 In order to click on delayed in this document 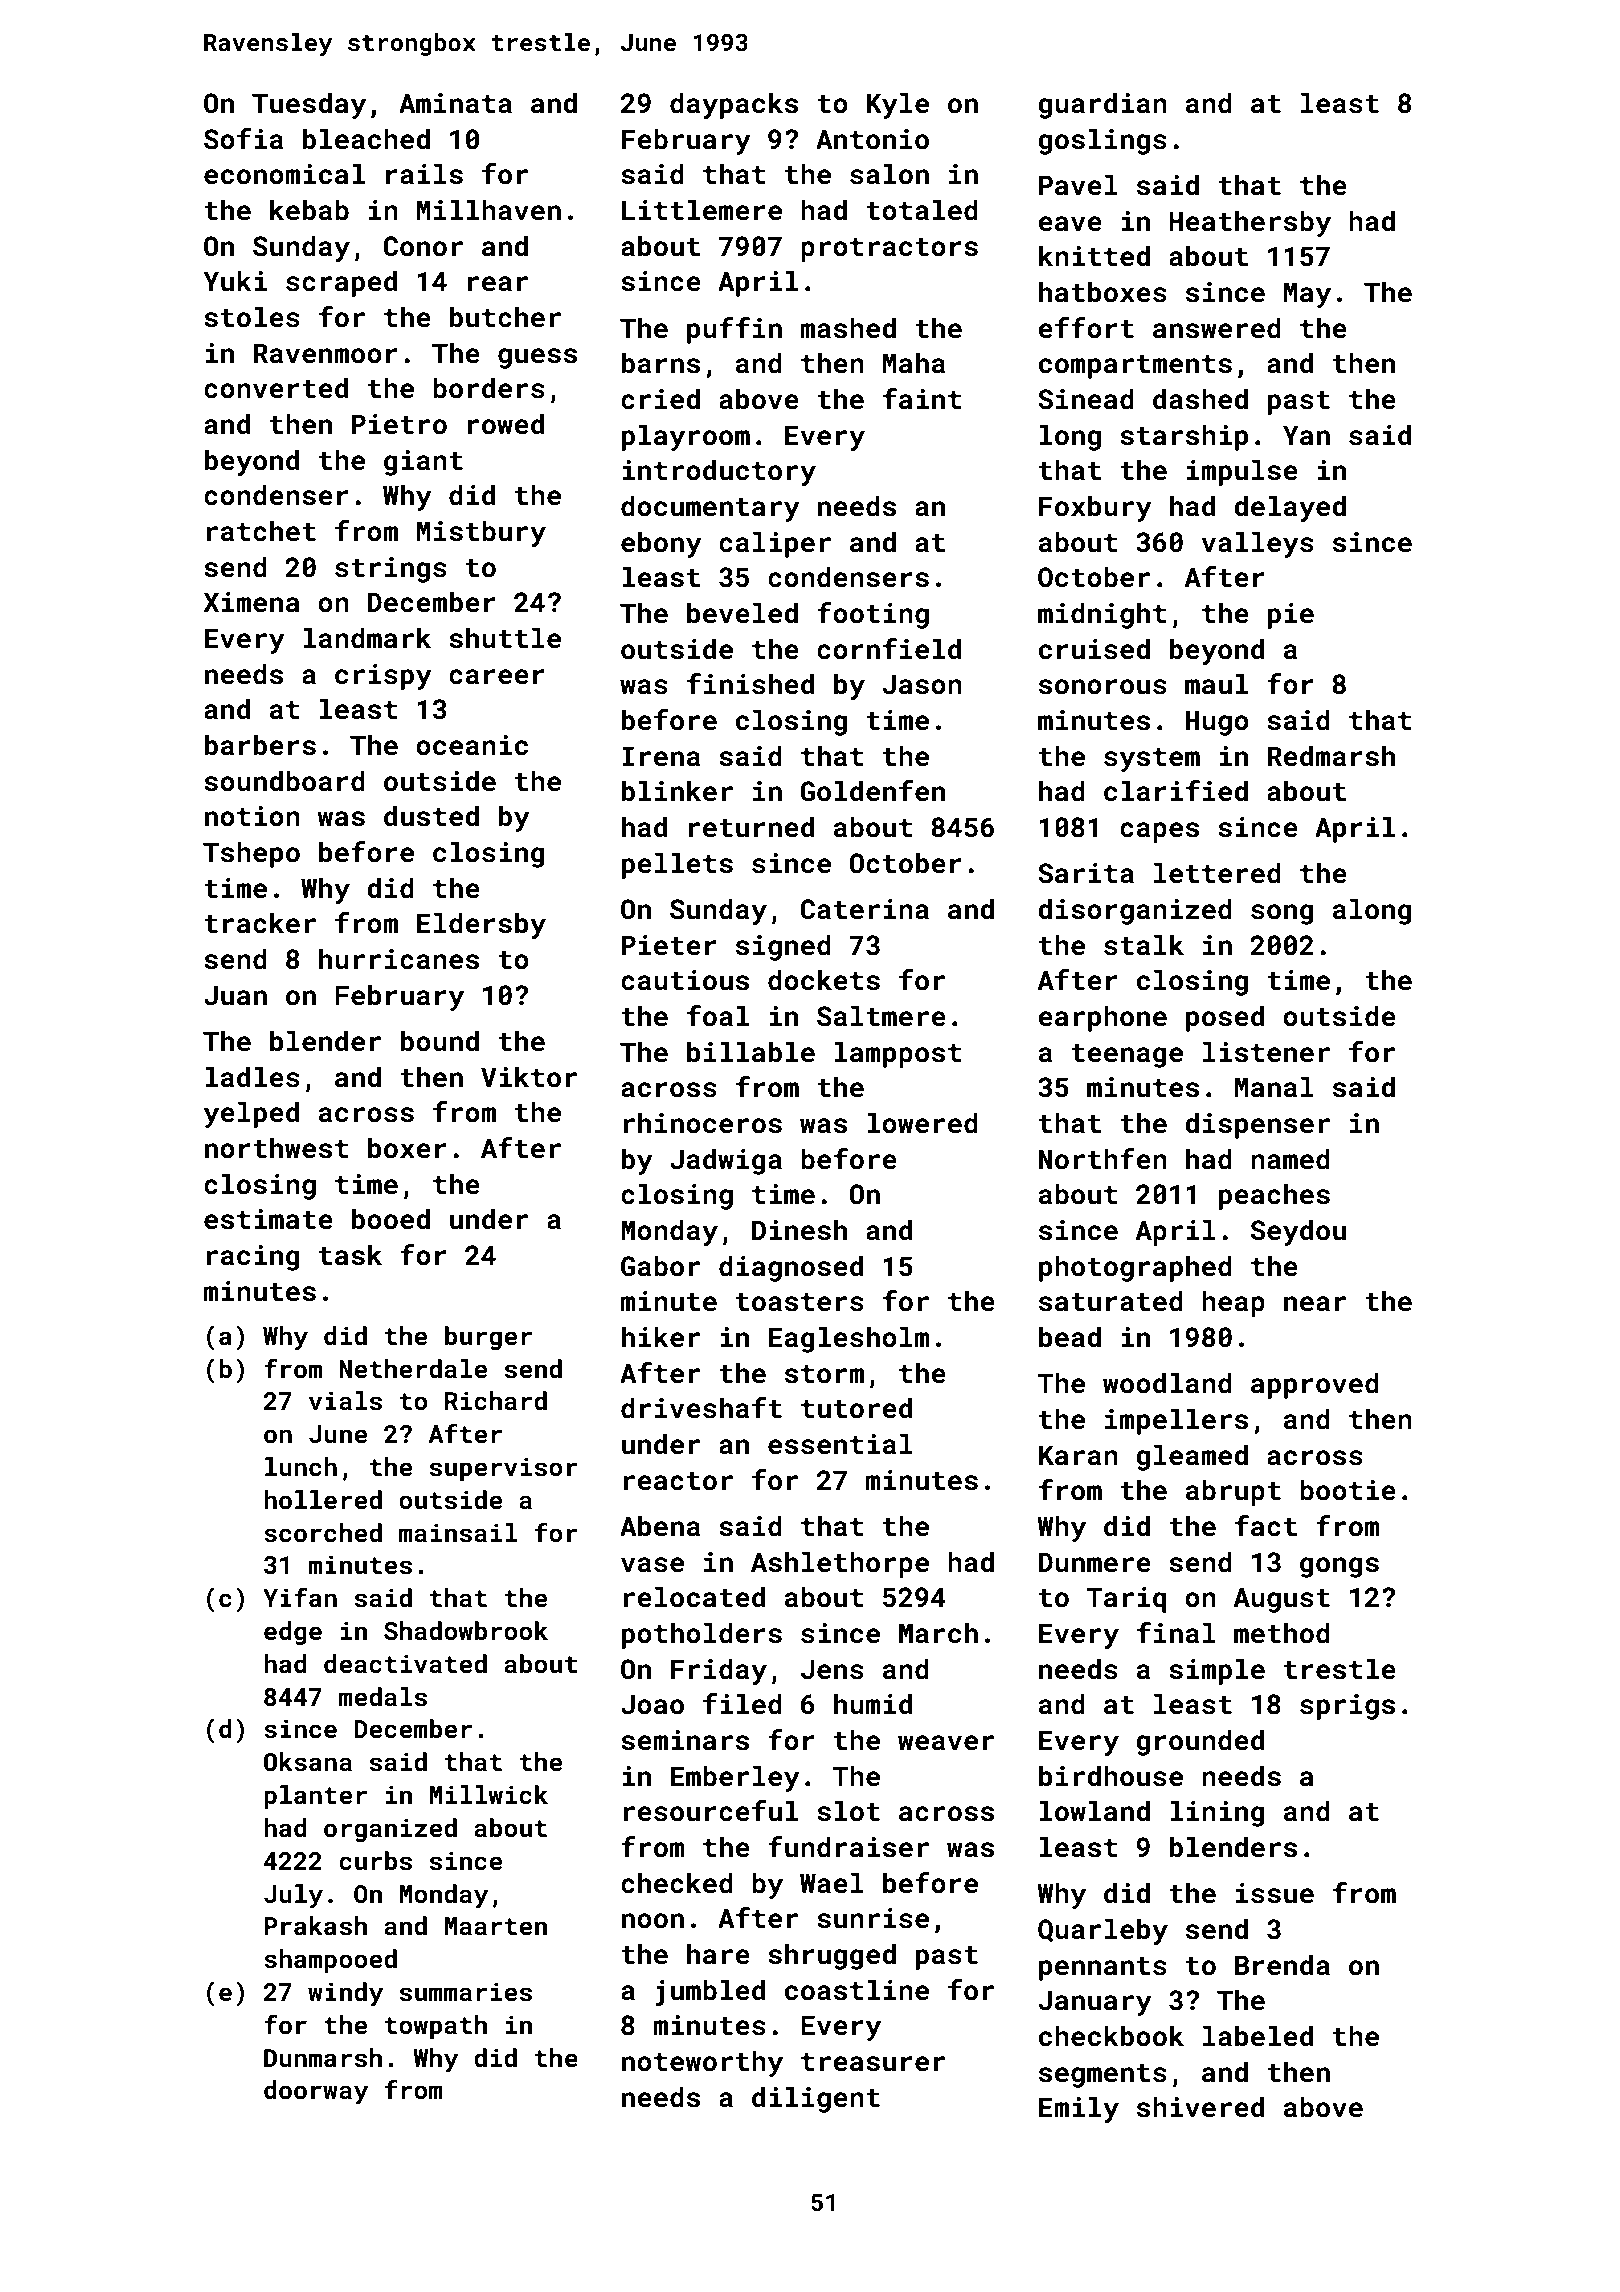, I will do `click(1290, 508)`.
